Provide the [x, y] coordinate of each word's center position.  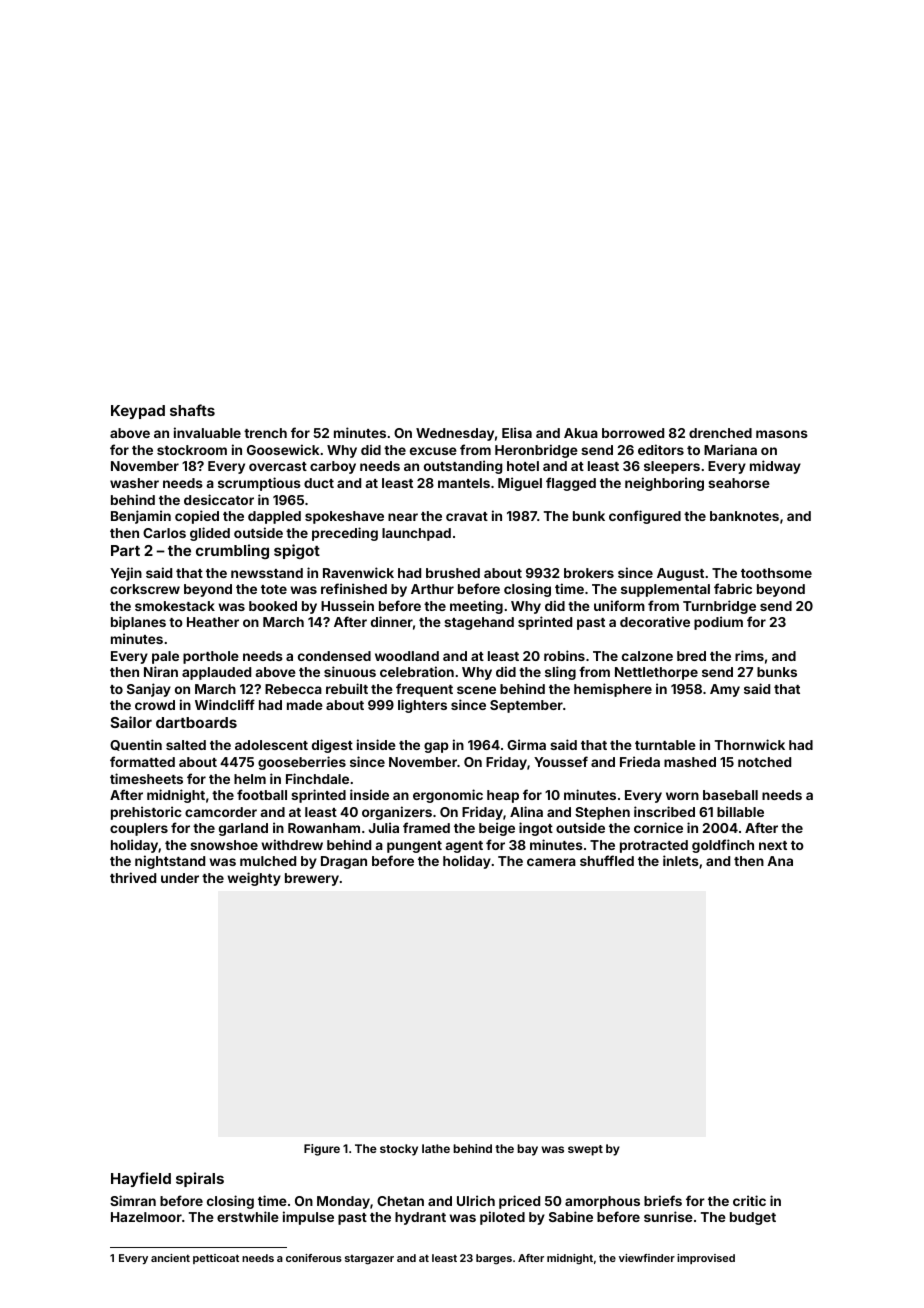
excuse [433, 451]
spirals [200, 1179]
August [680, 574]
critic [749, 1200]
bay [527, 1150]
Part [125, 550]
